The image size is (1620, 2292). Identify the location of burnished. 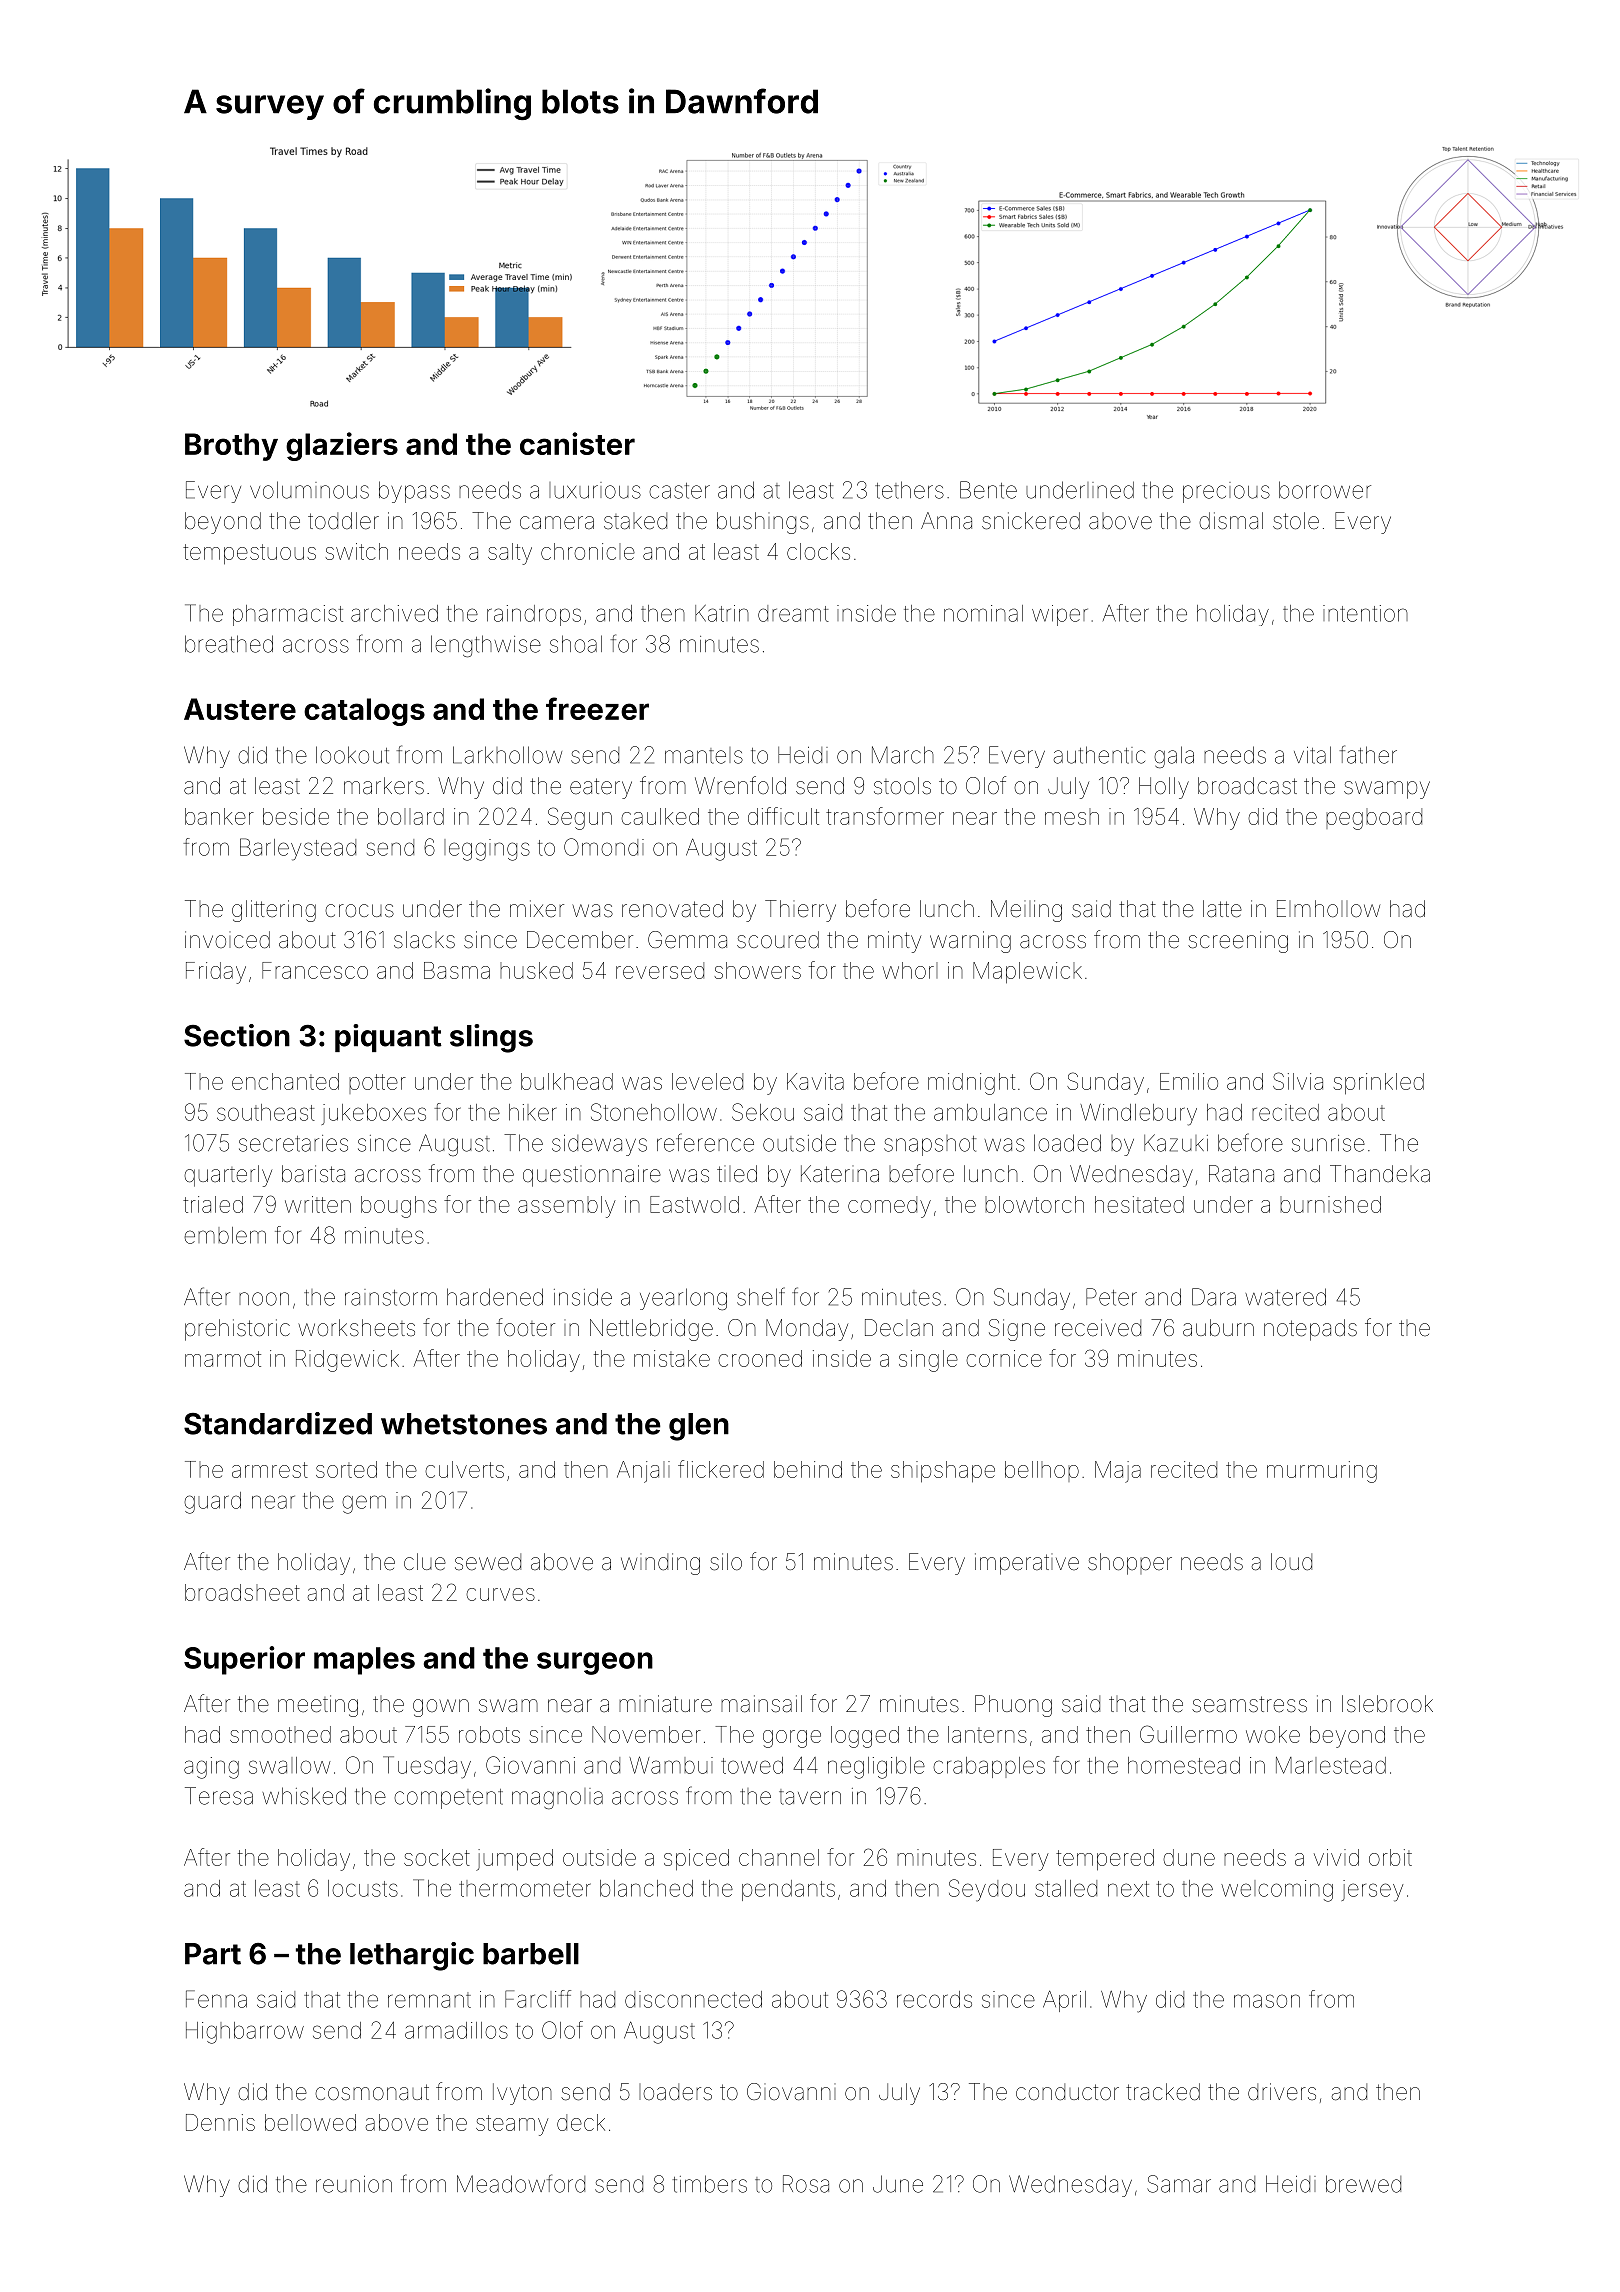
(1330, 1204).
